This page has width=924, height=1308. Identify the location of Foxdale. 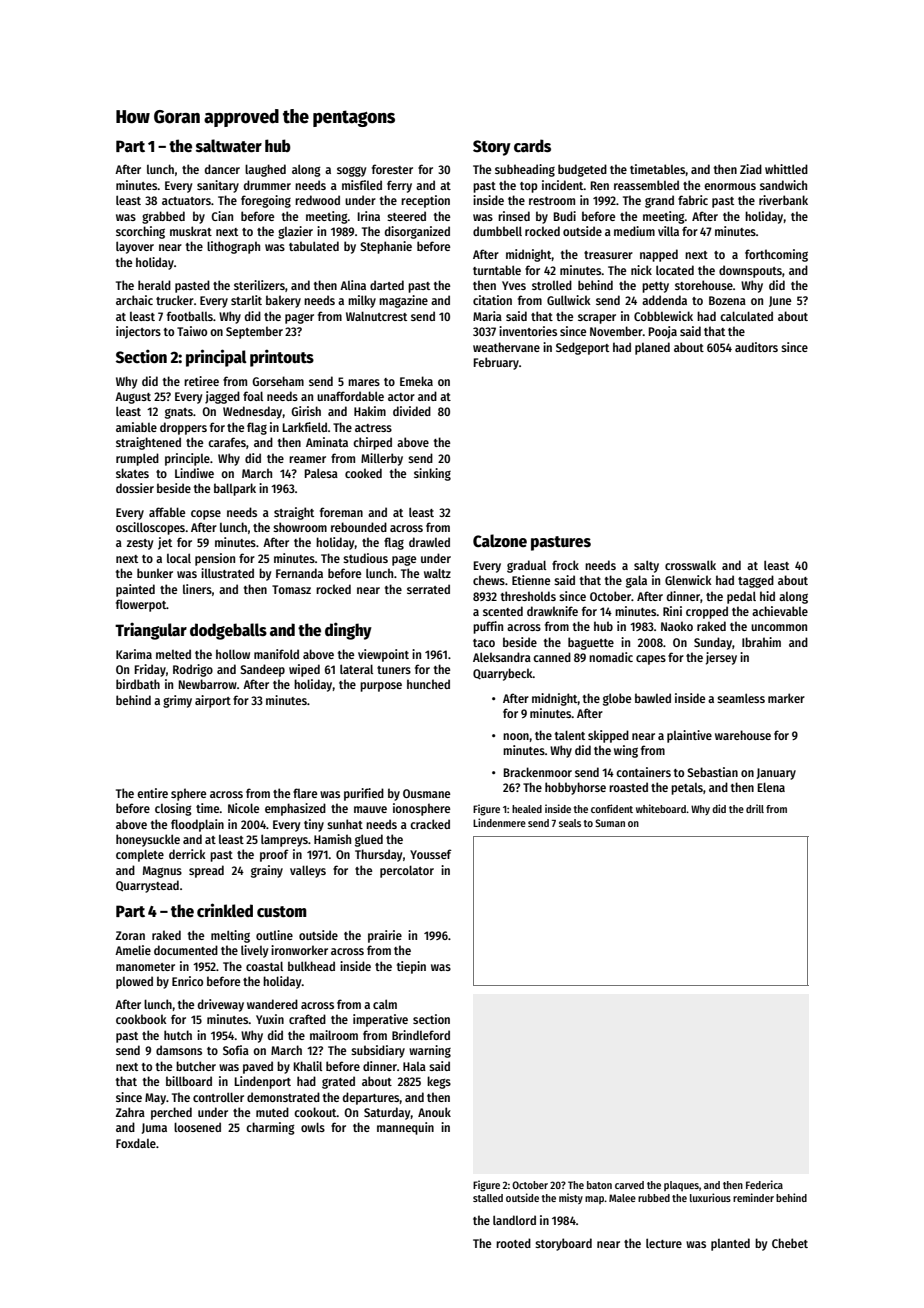
(136, 1143).
